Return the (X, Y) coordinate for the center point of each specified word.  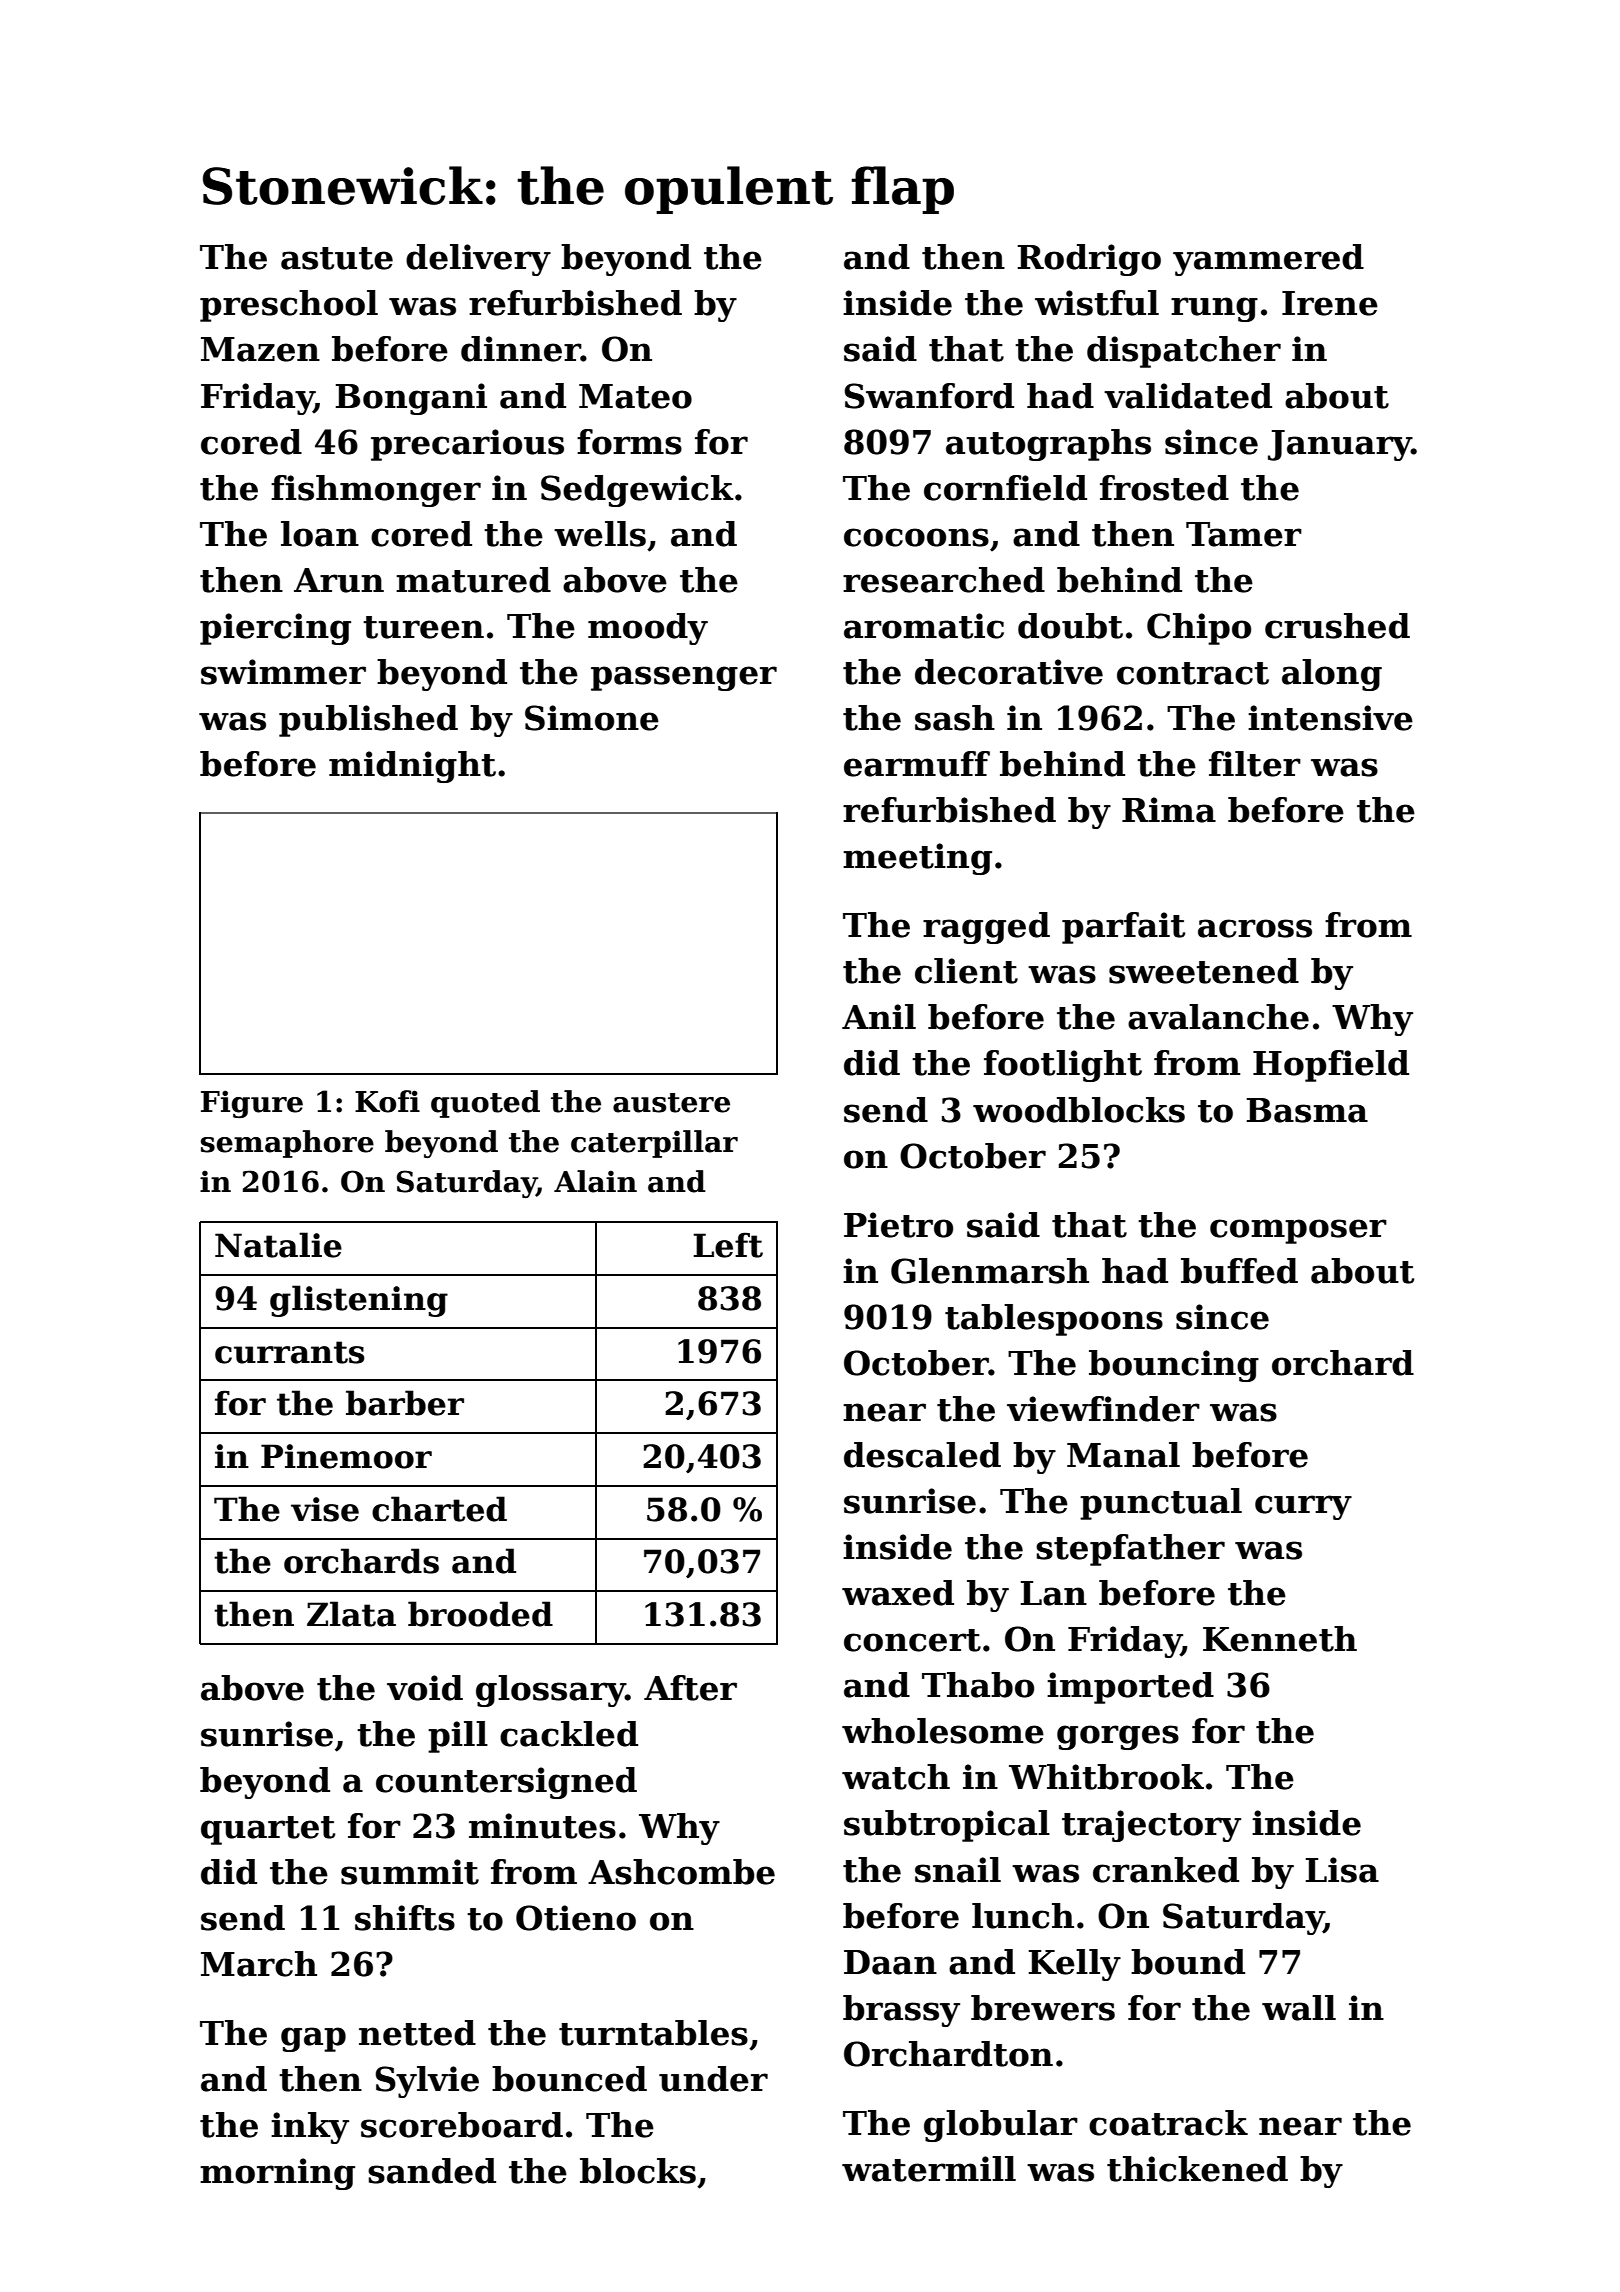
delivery (478, 260)
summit (410, 1872)
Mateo (635, 396)
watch (896, 1777)
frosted (1164, 488)
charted (439, 1509)
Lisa (1342, 1870)
